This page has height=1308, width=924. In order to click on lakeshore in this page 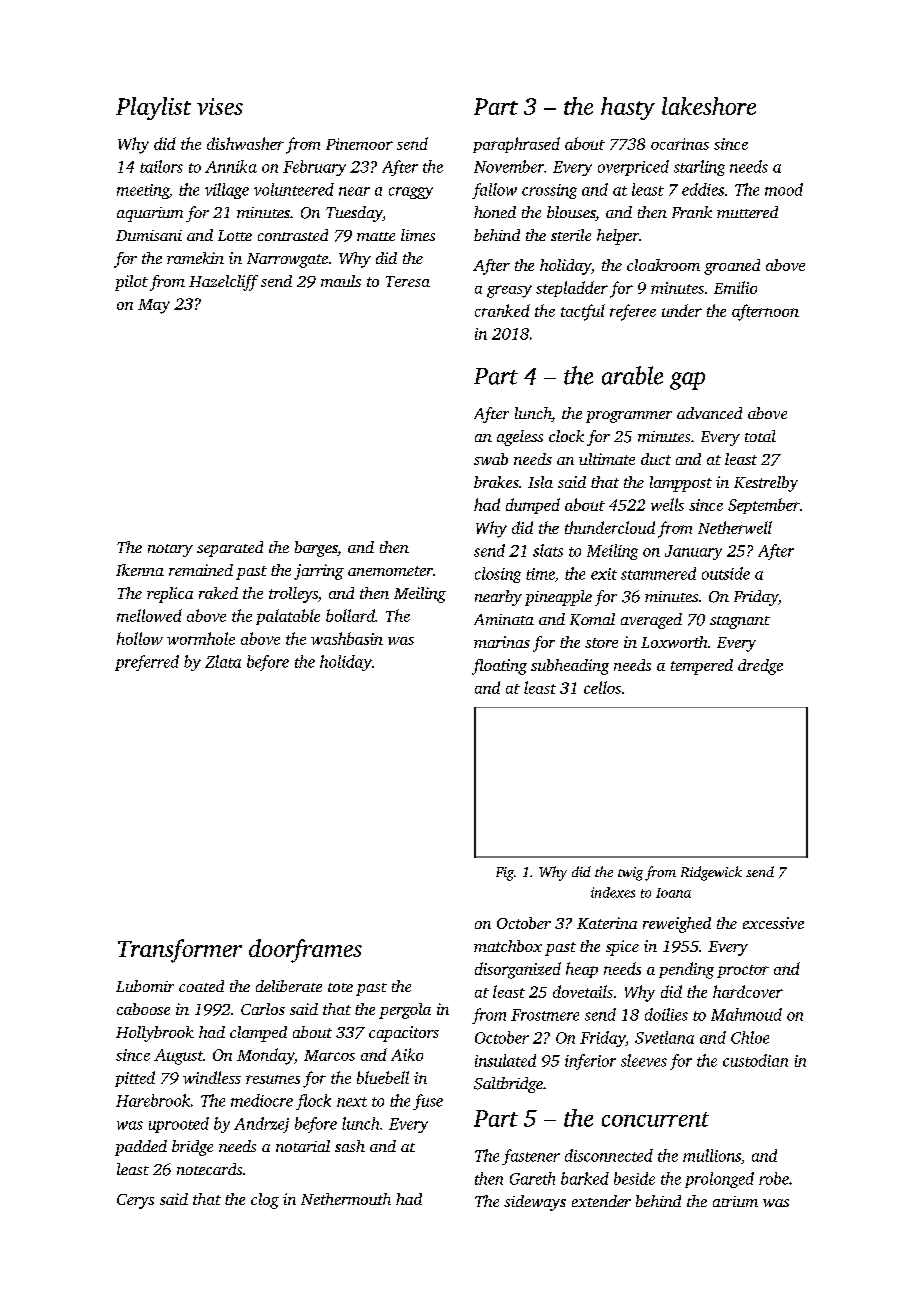, I will do `click(709, 106)`.
